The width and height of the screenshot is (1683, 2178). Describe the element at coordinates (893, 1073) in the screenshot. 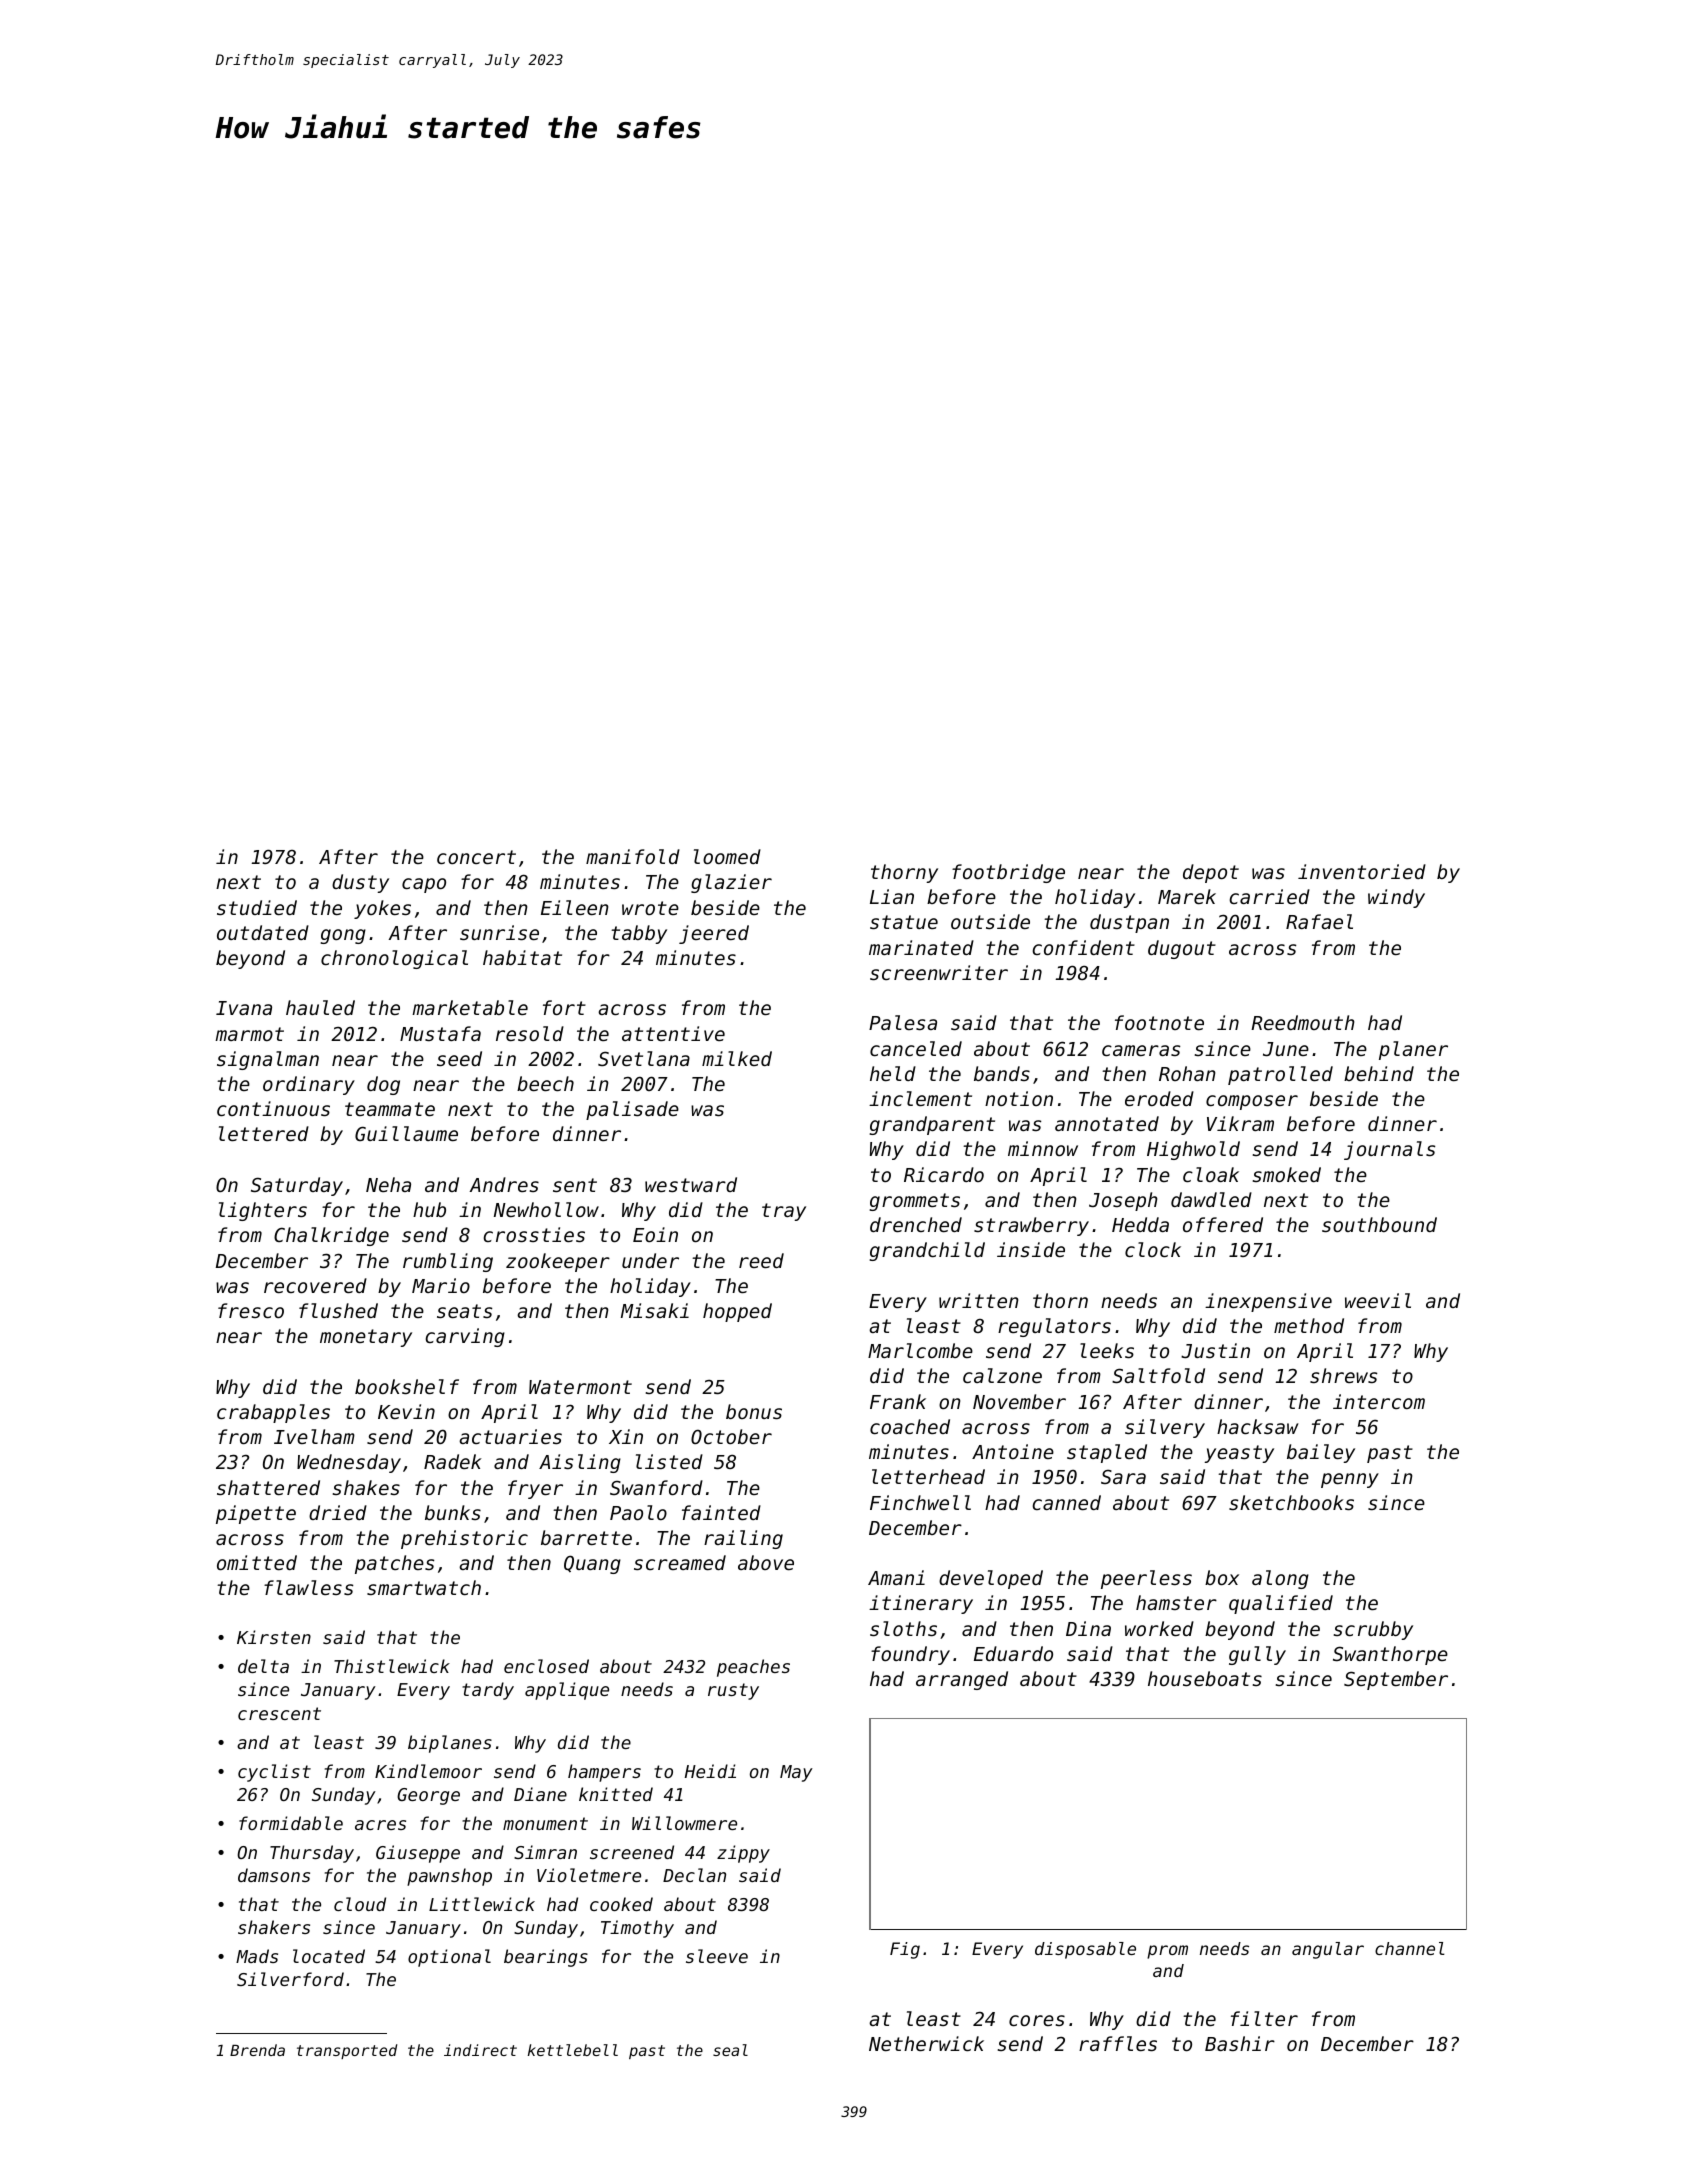

I see `held` at that location.
